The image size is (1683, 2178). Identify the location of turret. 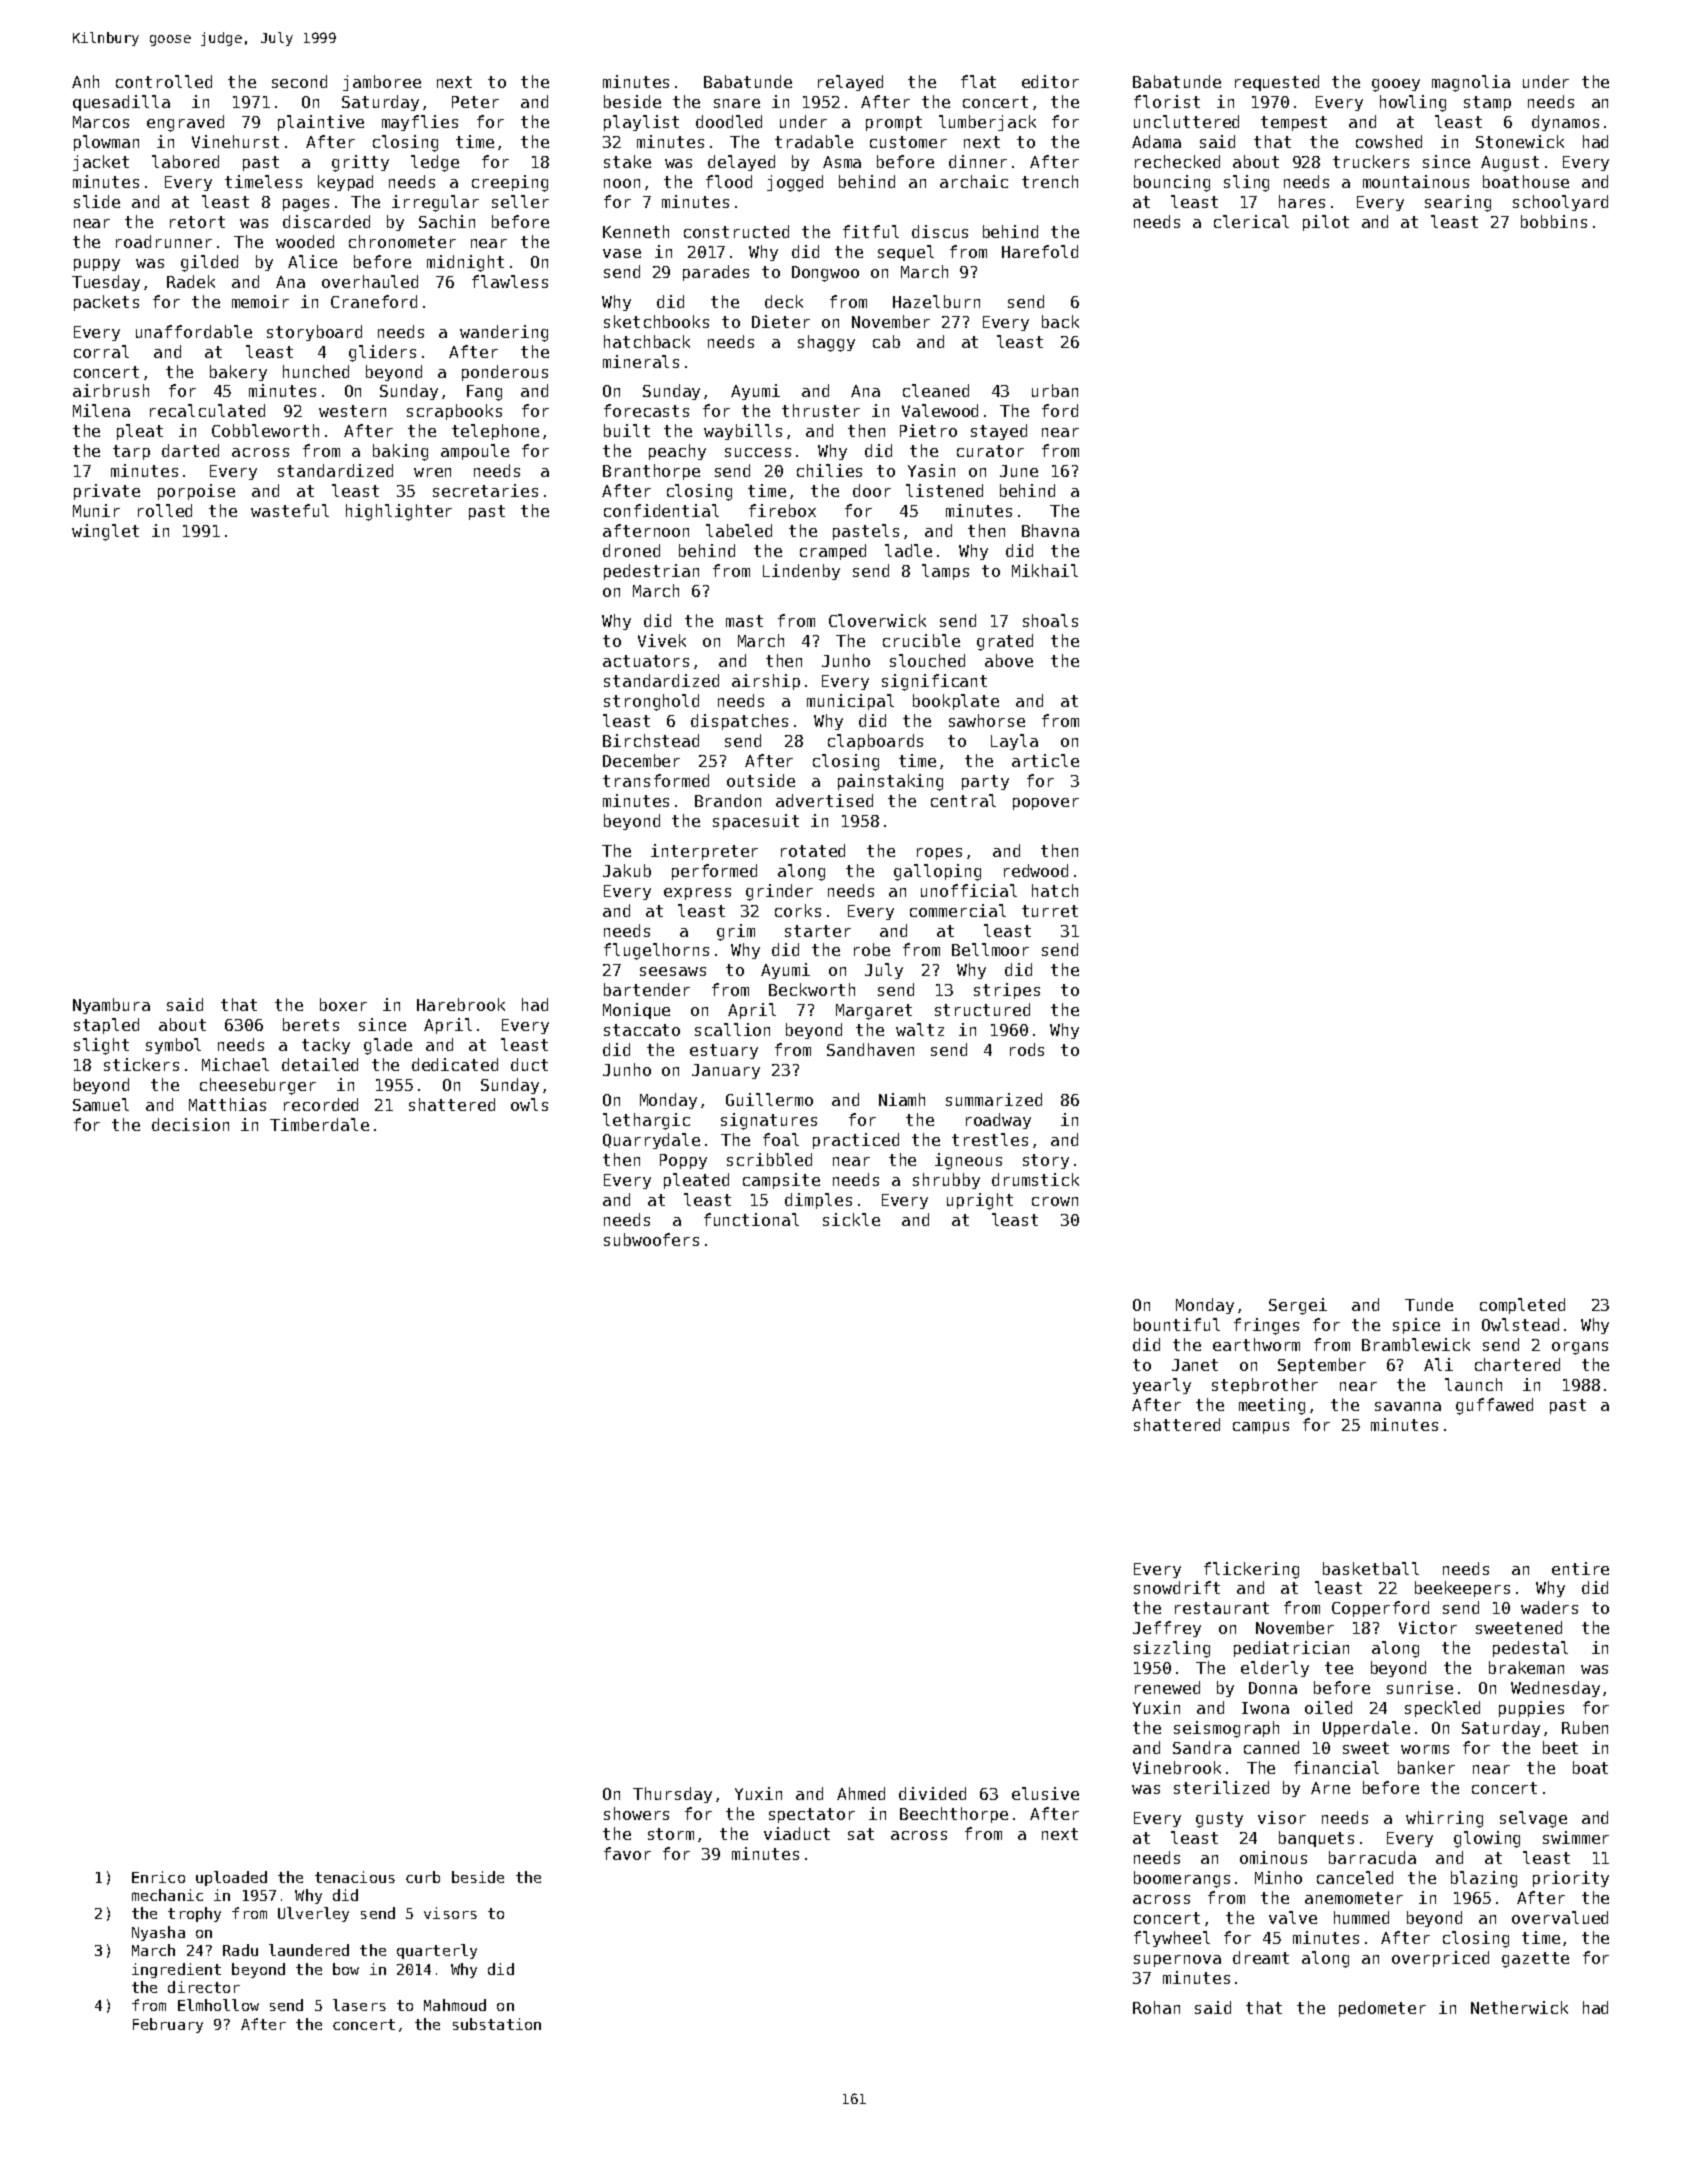
(1050, 911).
